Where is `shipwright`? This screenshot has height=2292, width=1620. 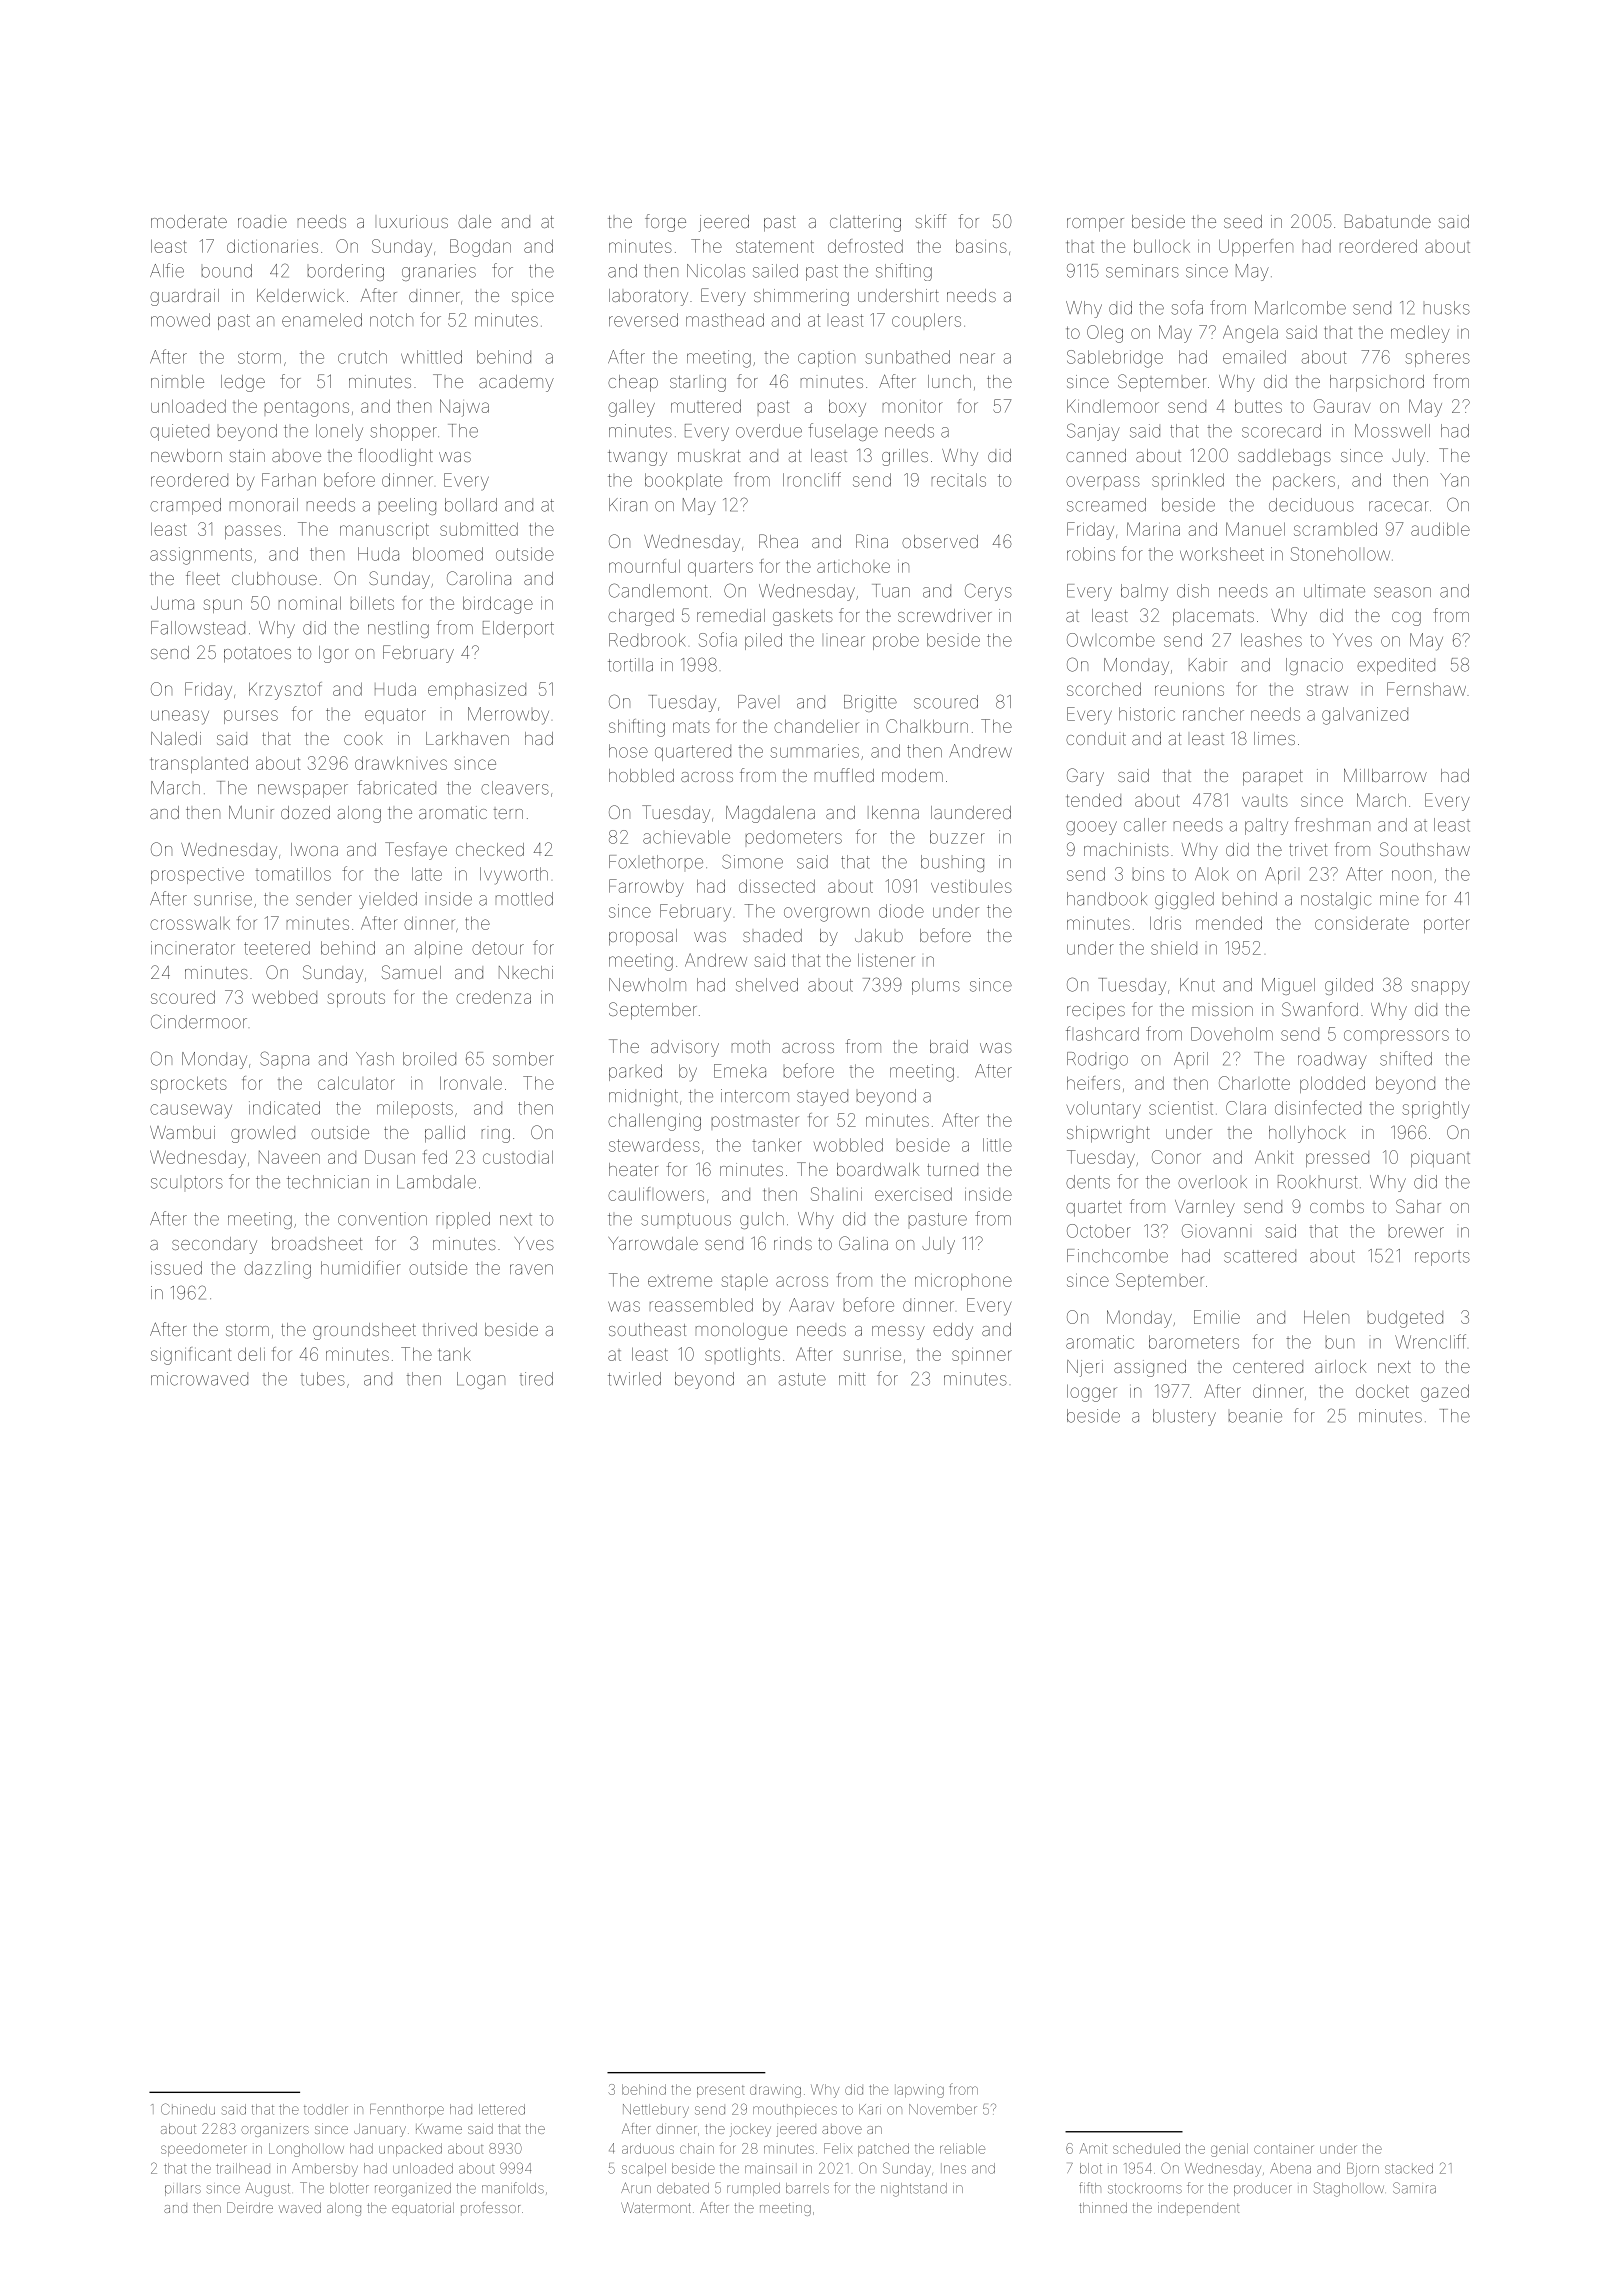
shipwright is located at coordinates (1108, 1134).
